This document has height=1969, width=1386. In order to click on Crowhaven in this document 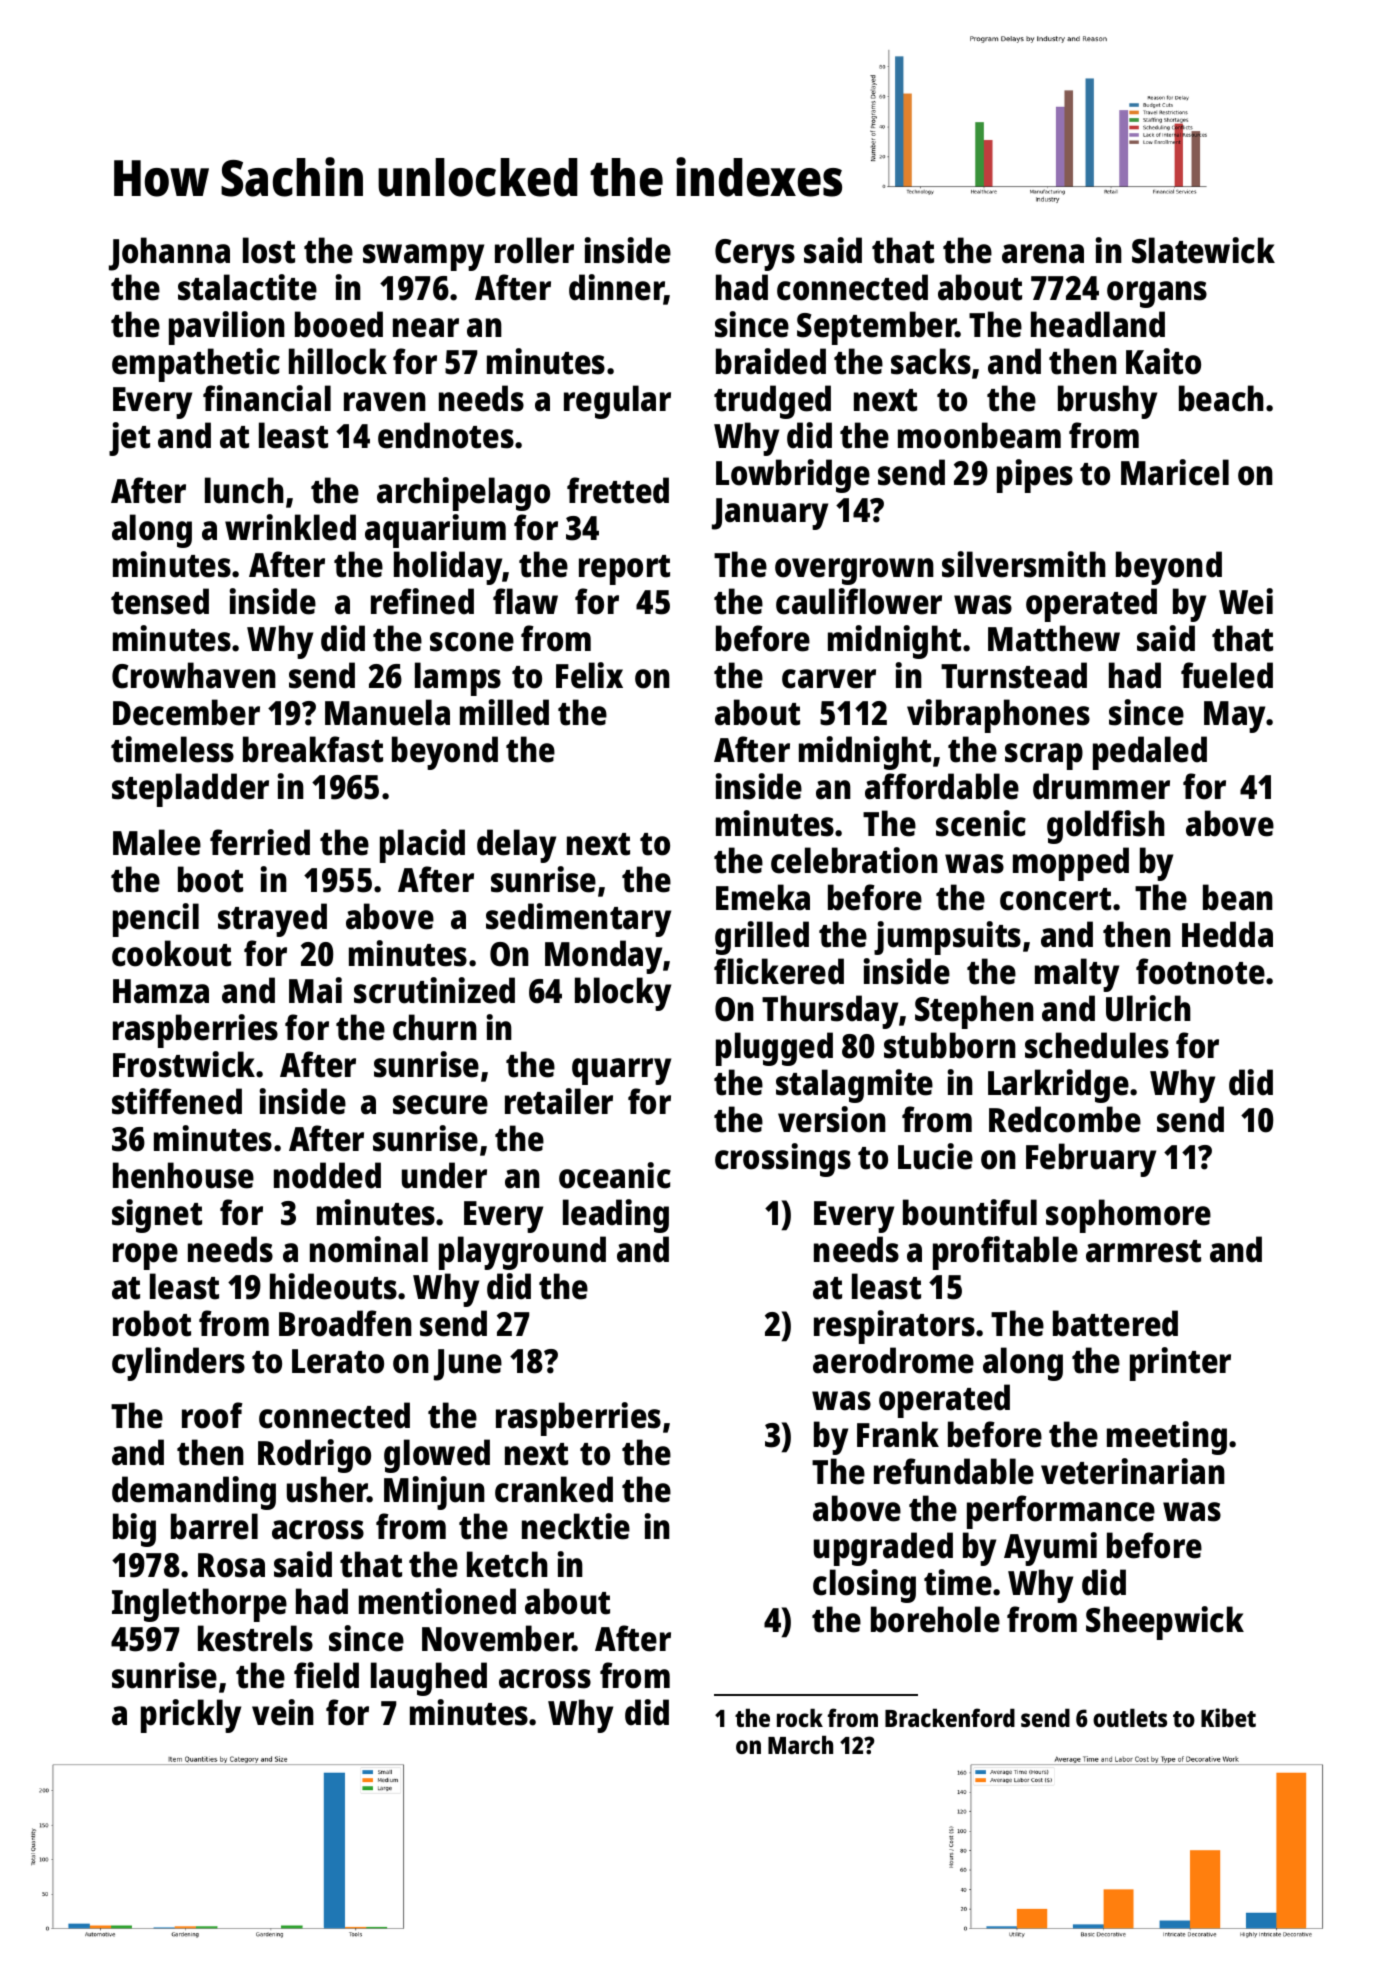, I will do `click(194, 675)`.
